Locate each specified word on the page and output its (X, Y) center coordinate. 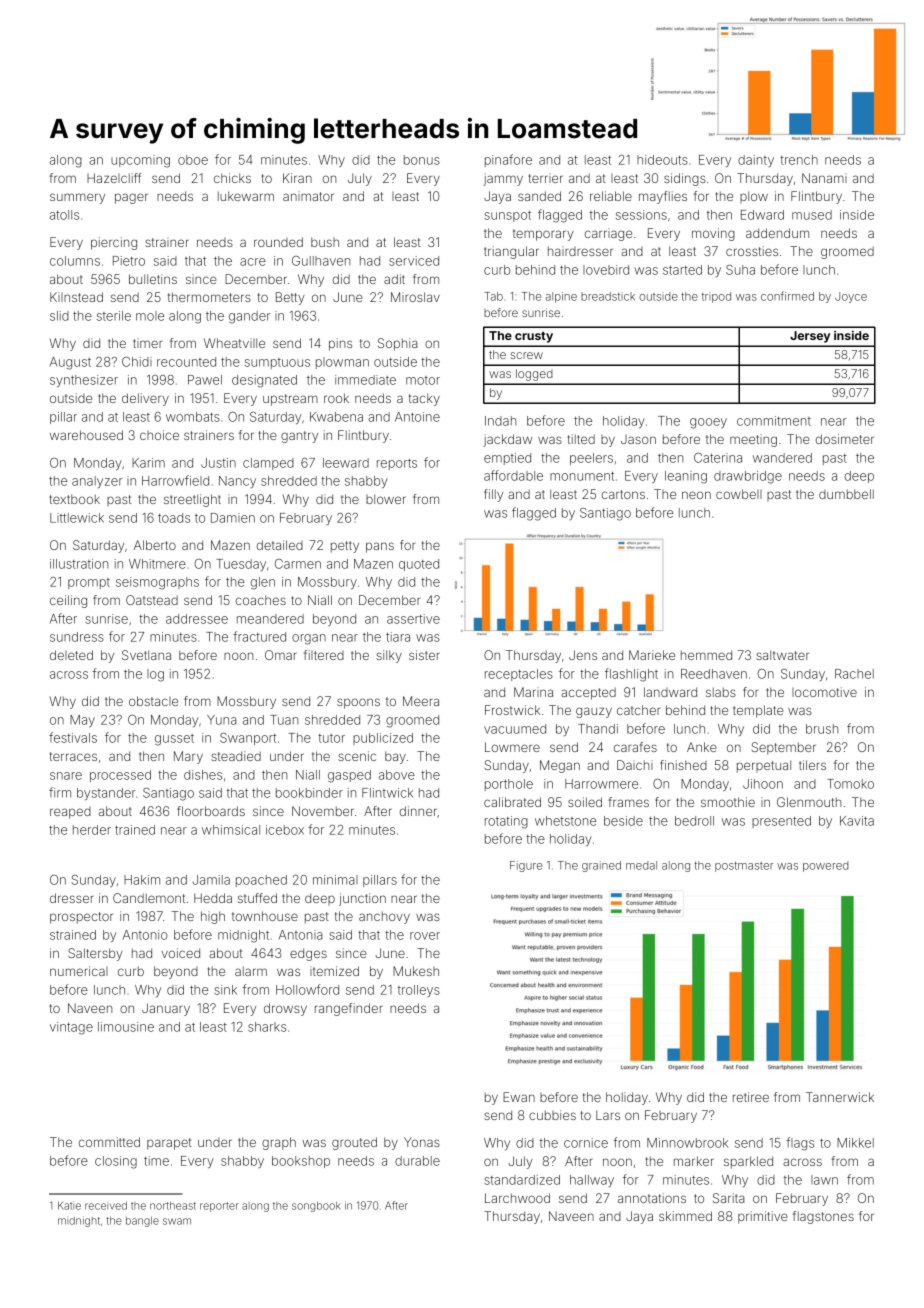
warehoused (86, 435)
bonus (422, 160)
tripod (716, 297)
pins (340, 344)
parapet (169, 1144)
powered (825, 866)
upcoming (140, 161)
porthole (509, 785)
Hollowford (307, 989)
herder (92, 830)
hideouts (662, 160)
